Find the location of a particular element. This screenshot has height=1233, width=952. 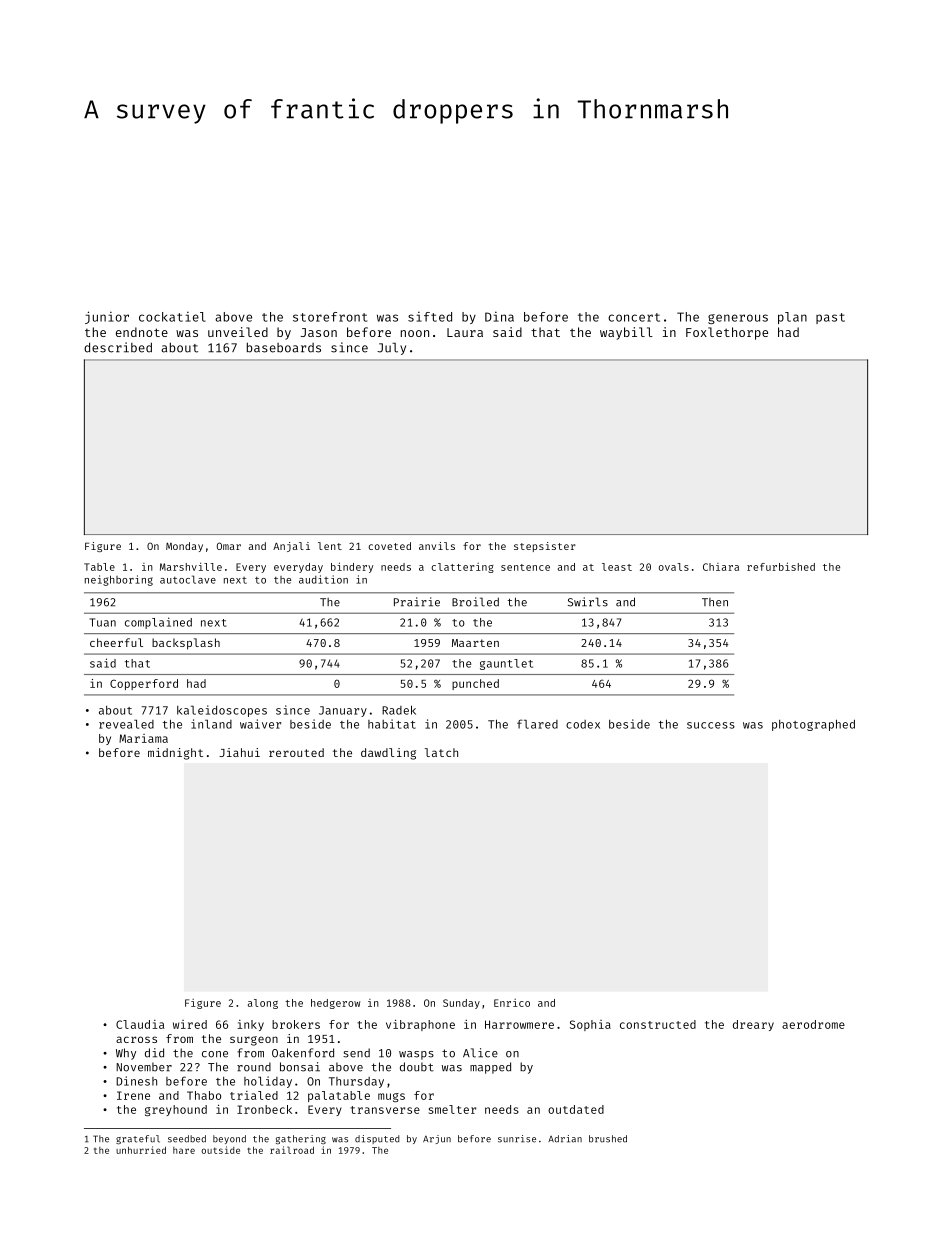

neighboring is located at coordinates (119, 580).
